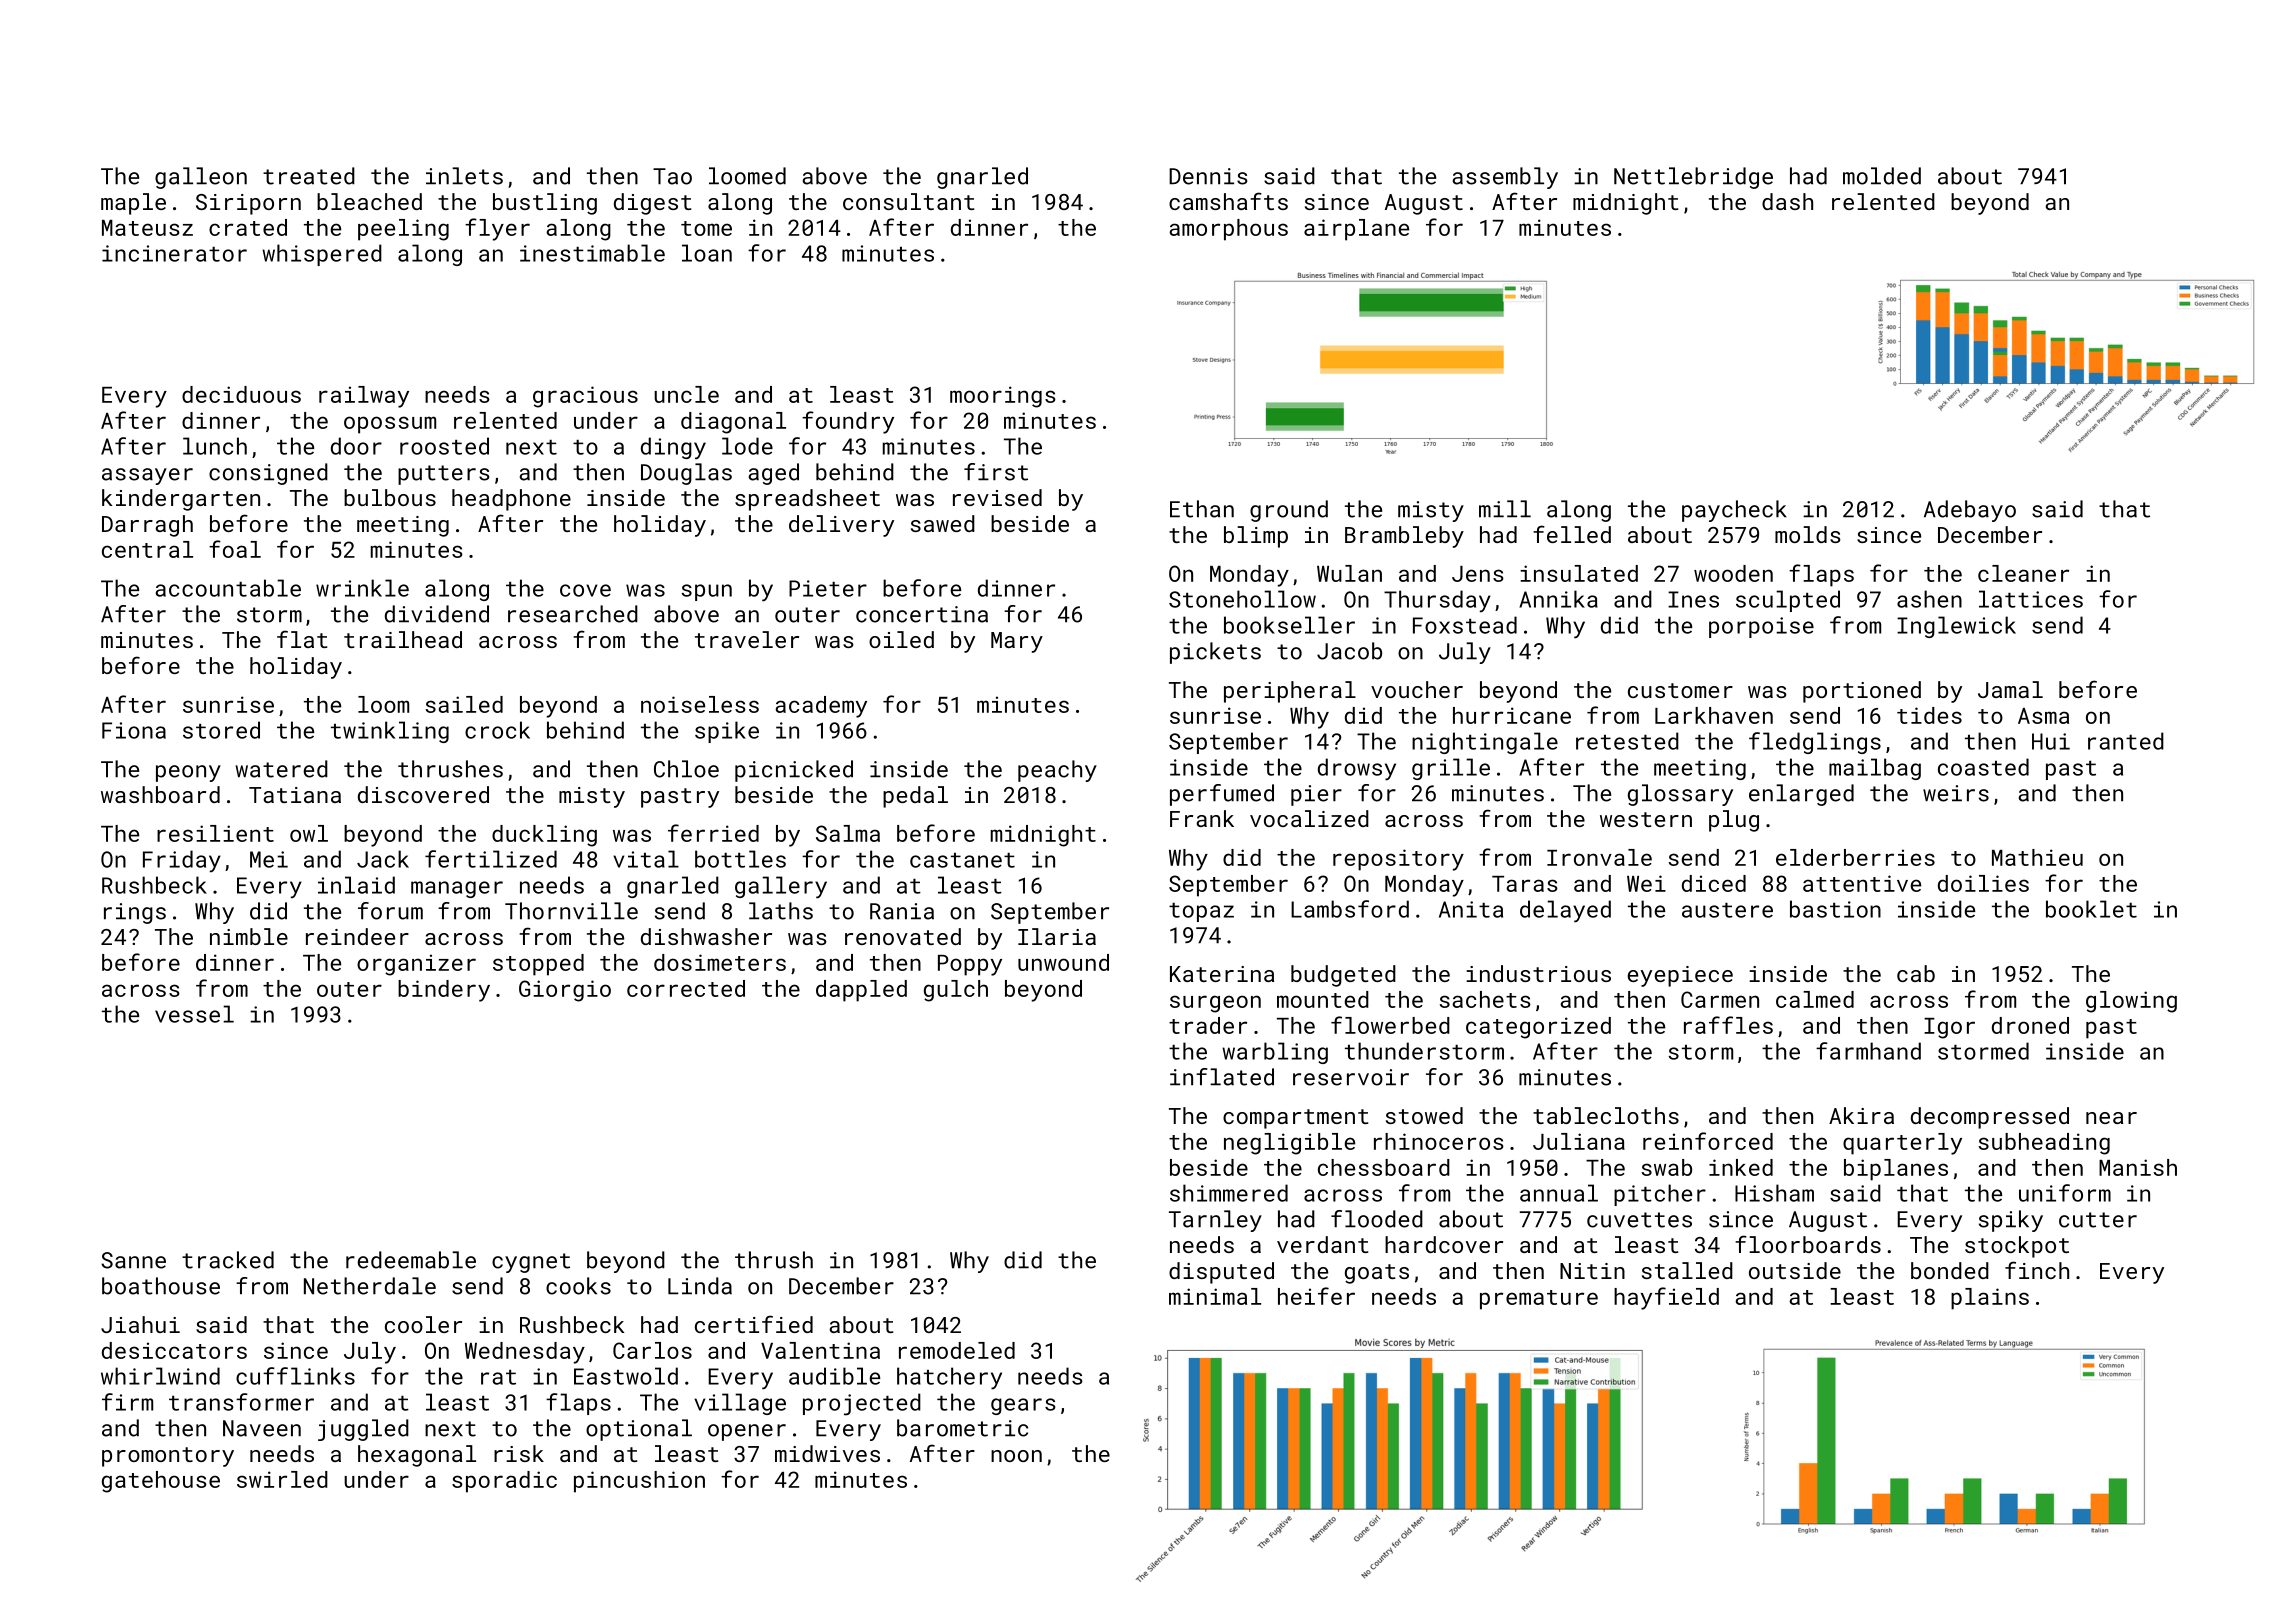 The width and height of the screenshot is (2292, 1620). I want to click on foundry, so click(848, 422).
